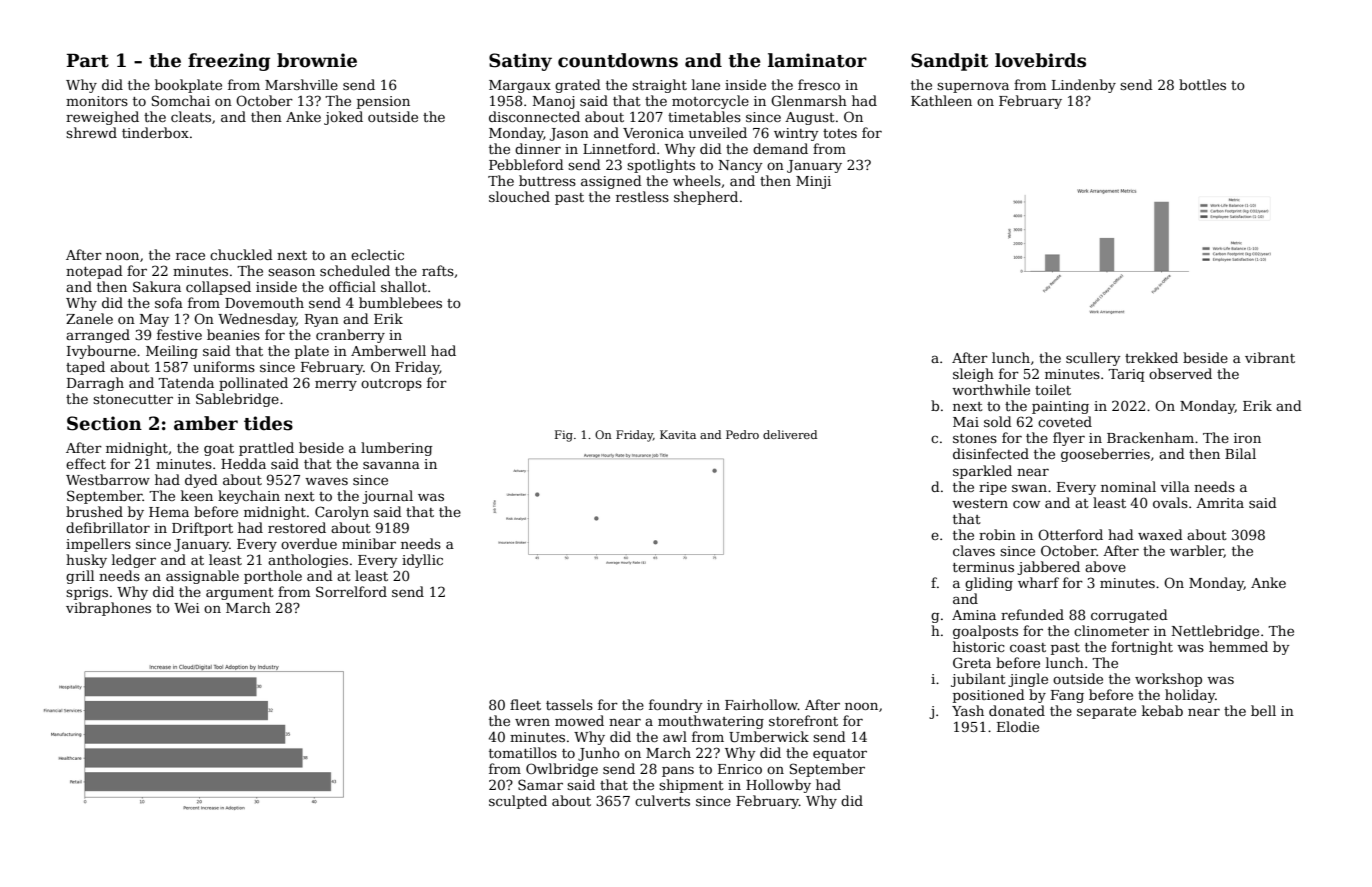  Describe the element at coordinates (1263, 710) in the page. I see `bell` at that location.
